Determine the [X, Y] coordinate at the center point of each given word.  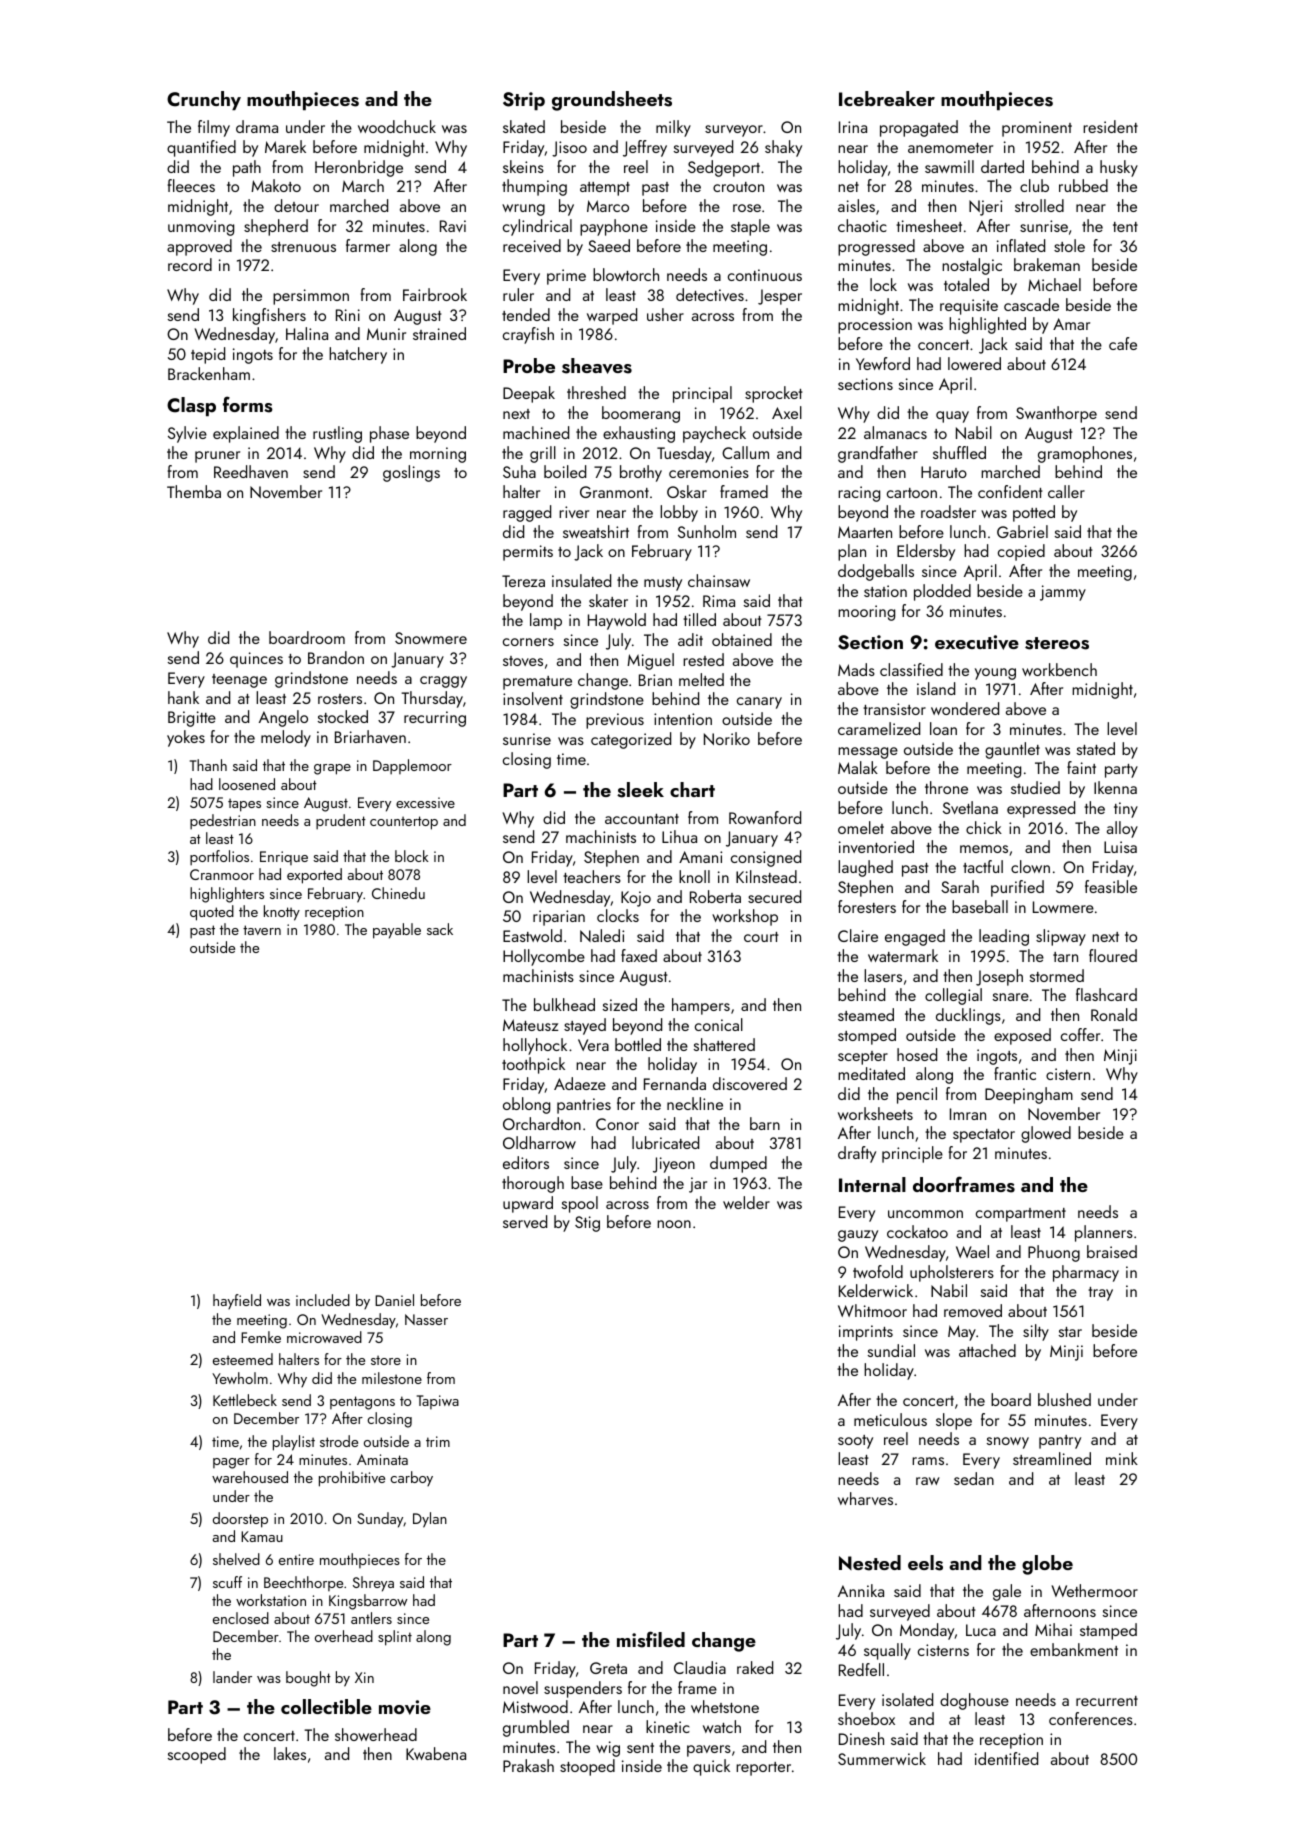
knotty [282, 913]
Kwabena [436, 1753]
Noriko [727, 738]
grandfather [878, 454]
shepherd [276, 227]
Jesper [780, 297]
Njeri [985, 208]
